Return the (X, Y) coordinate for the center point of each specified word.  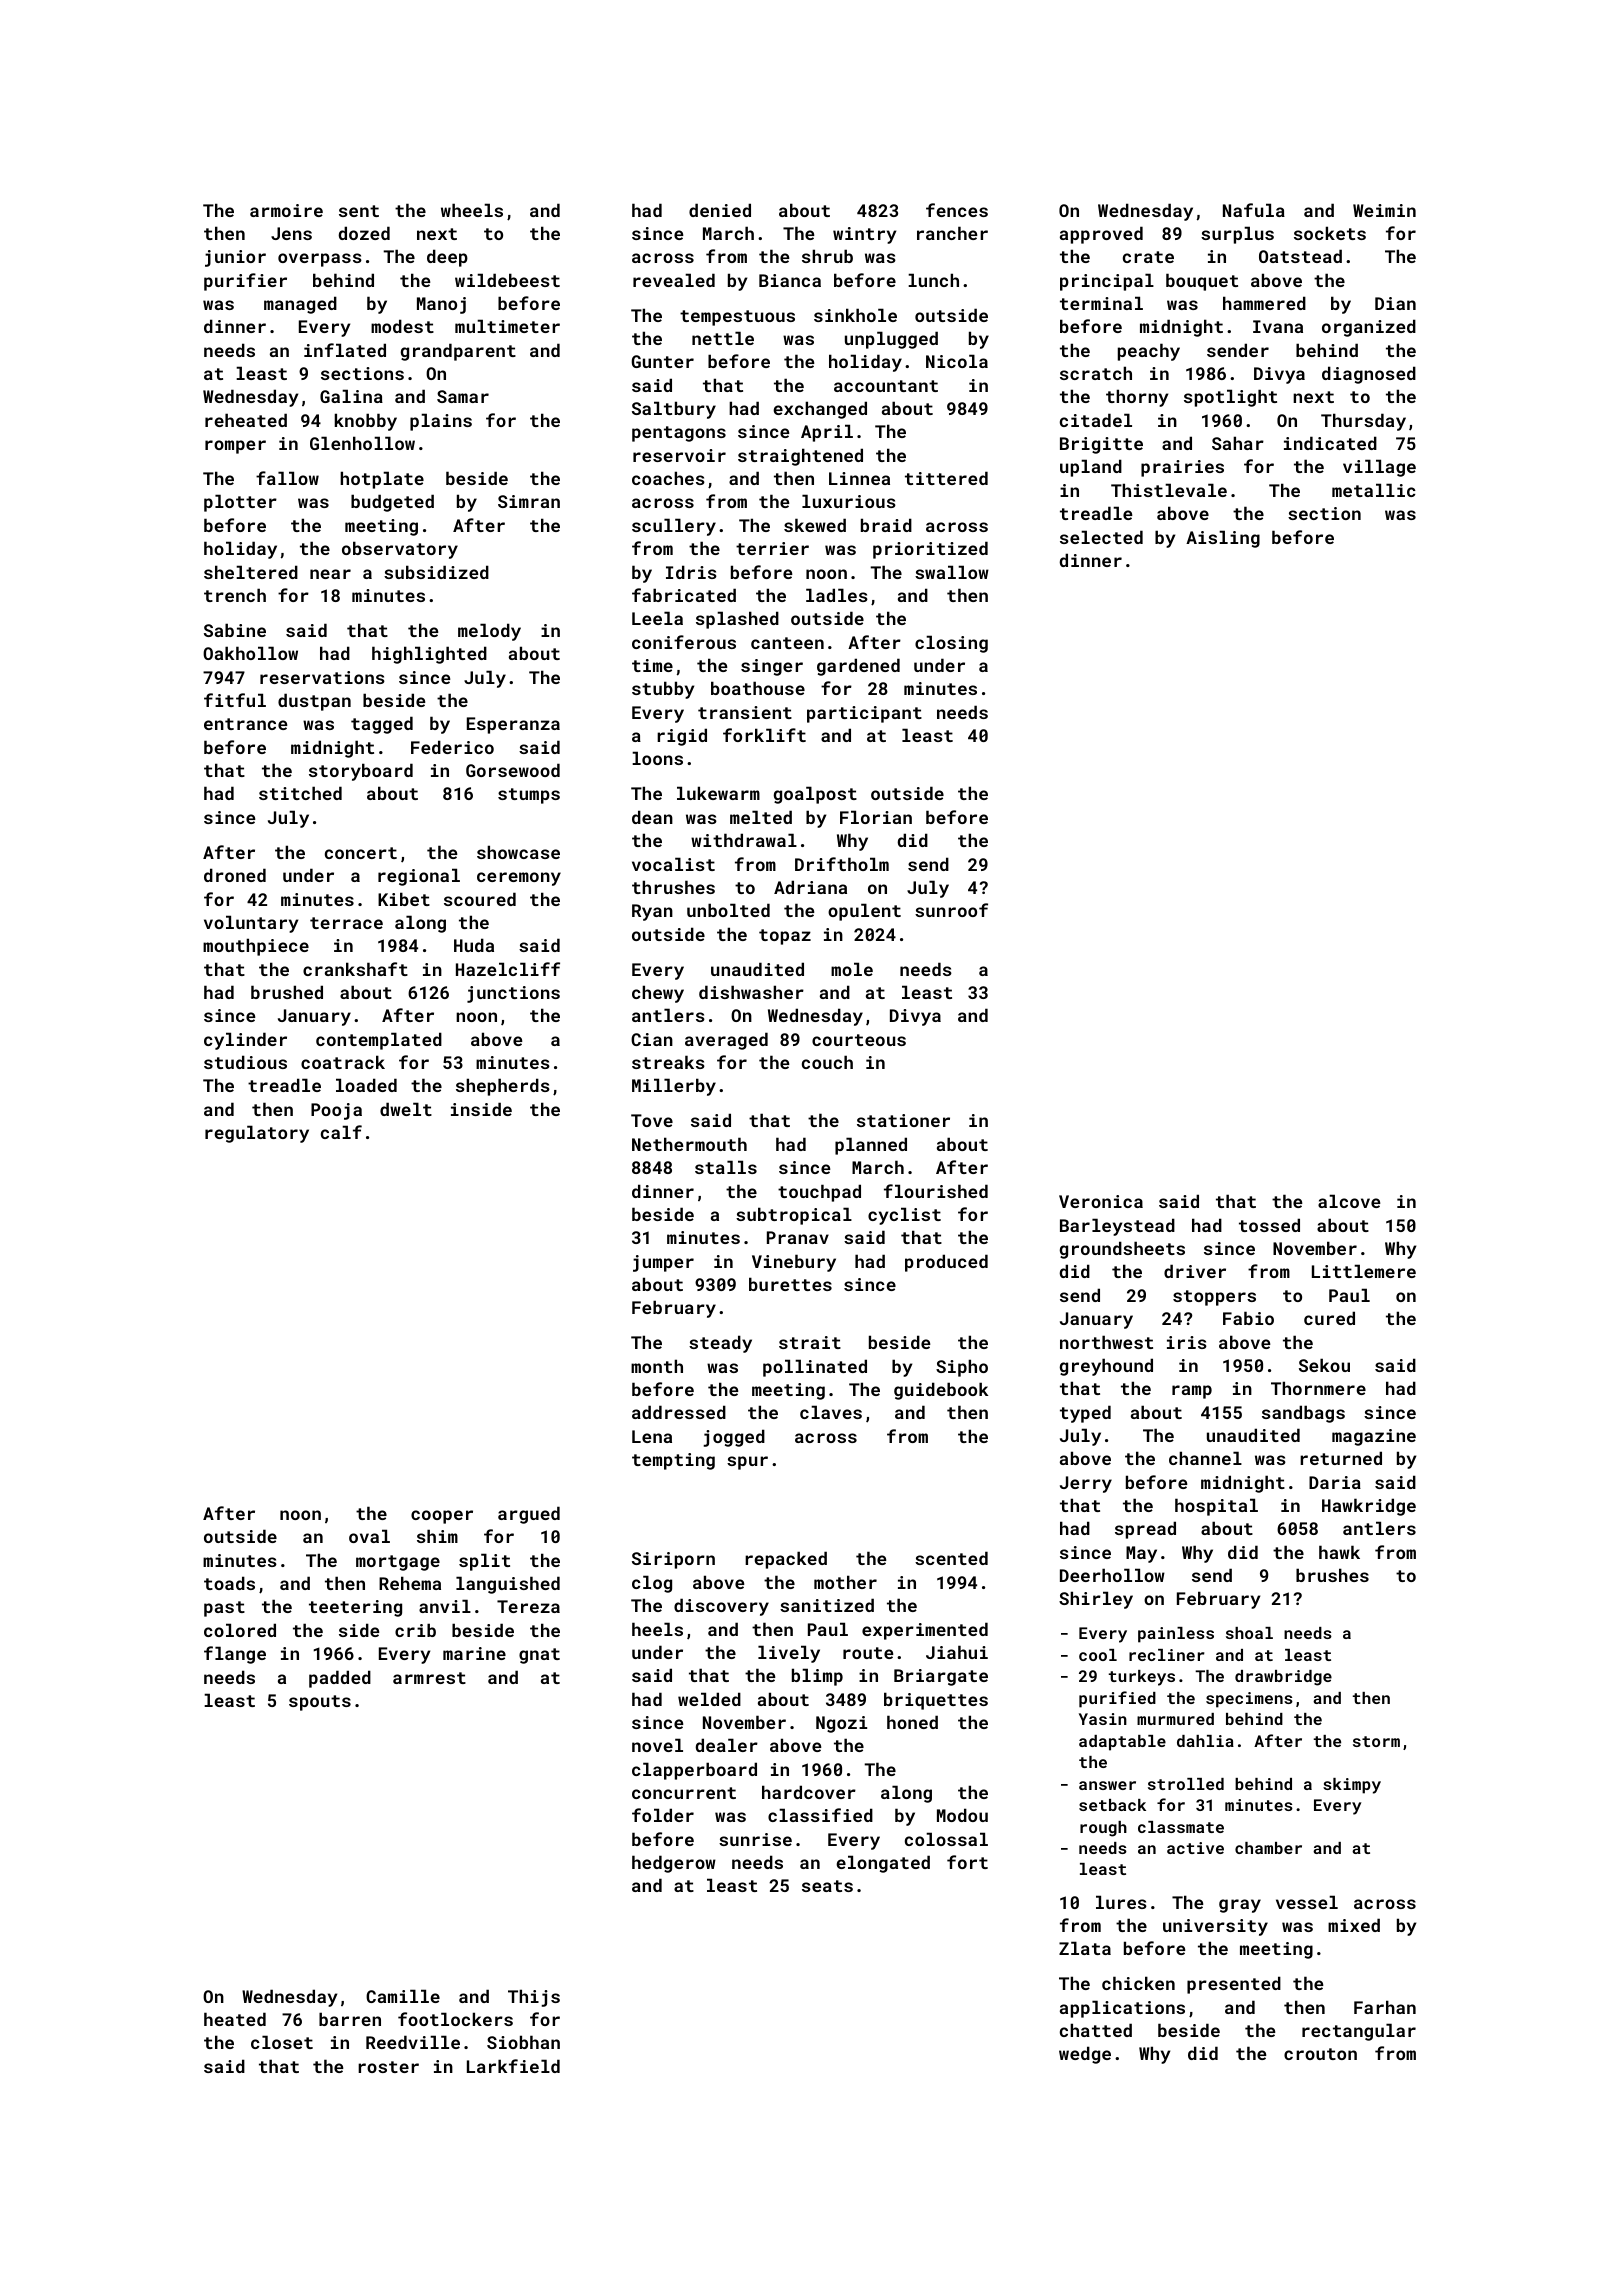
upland (1091, 468)
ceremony (519, 879)
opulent (864, 912)
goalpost (815, 795)
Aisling (1223, 539)
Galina (351, 396)
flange (235, 1655)
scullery (674, 527)
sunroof (951, 910)
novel (657, 1745)
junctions (513, 994)
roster (388, 2067)
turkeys (1142, 1678)
